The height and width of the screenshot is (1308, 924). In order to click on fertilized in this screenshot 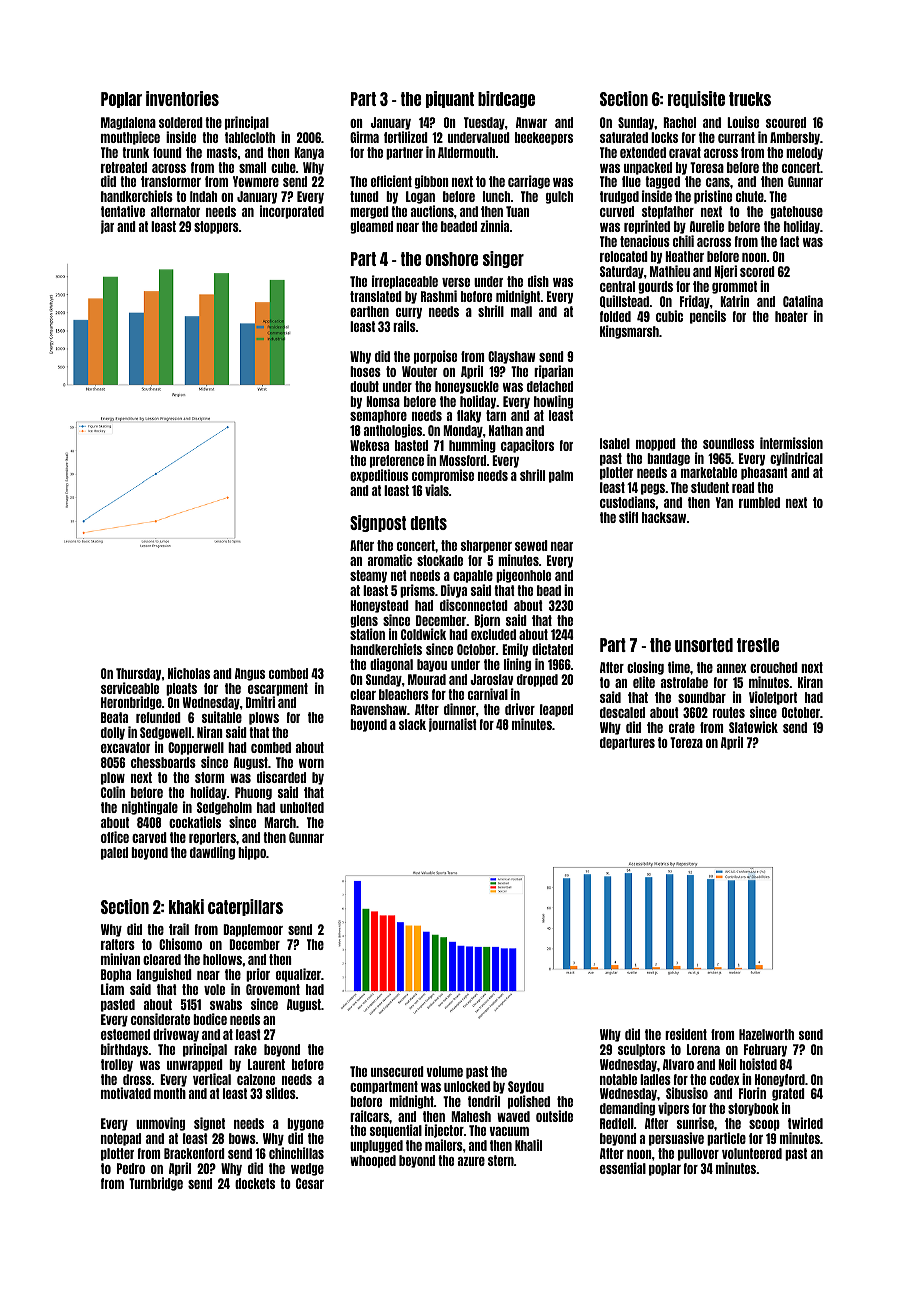, I will do `click(406, 137)`.
